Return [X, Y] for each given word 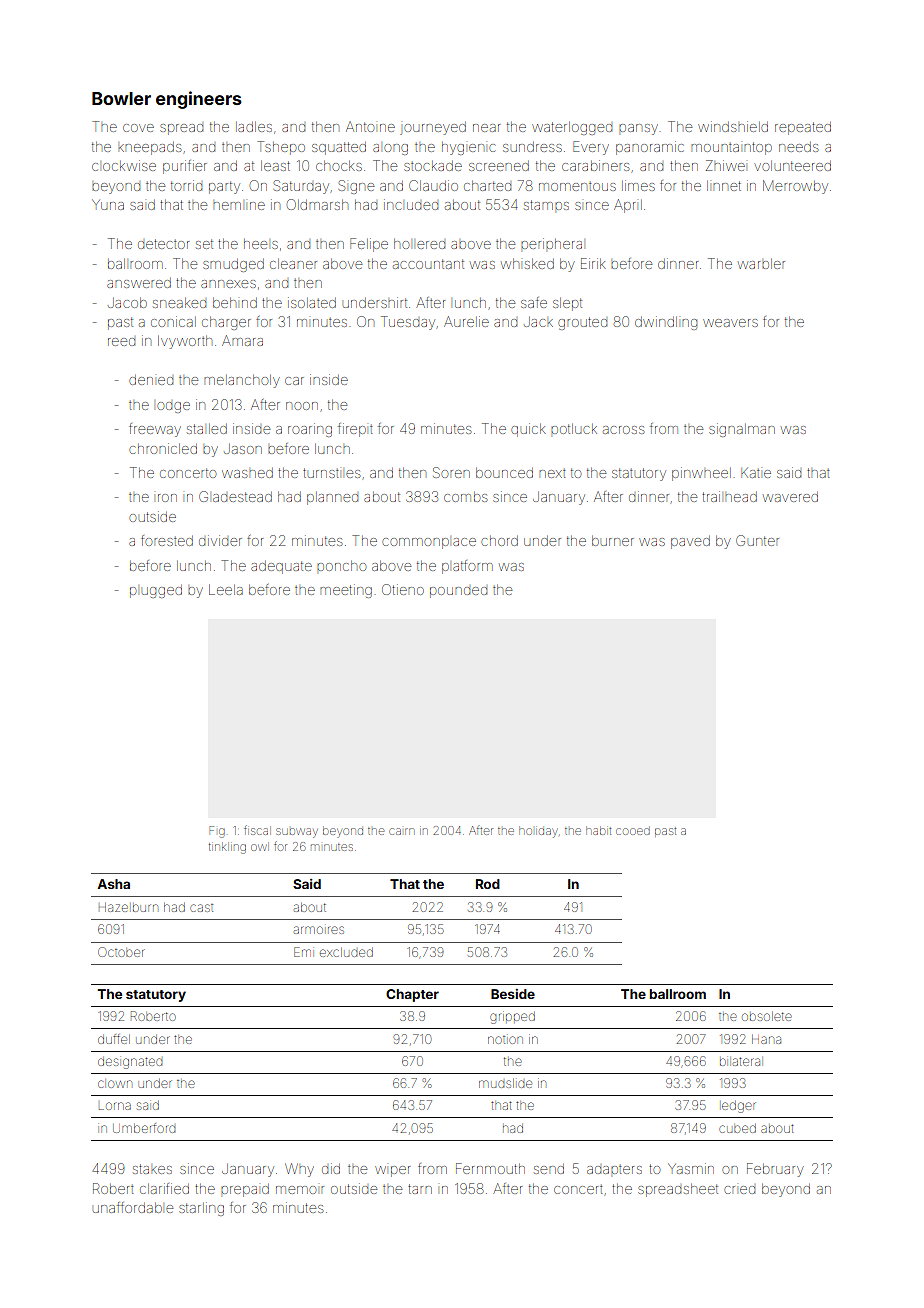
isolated [312, 302]
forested [167, 540]
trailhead [729, 496]
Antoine [370, 126]
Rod [488, 884]
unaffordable [133, 1207]
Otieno [403, 589]
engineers [199, 100]
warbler [761, 264]
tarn [420, 1189]
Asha [113, 884]
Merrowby [795, 187]
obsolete [767, 1016]
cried [739, 1190]
